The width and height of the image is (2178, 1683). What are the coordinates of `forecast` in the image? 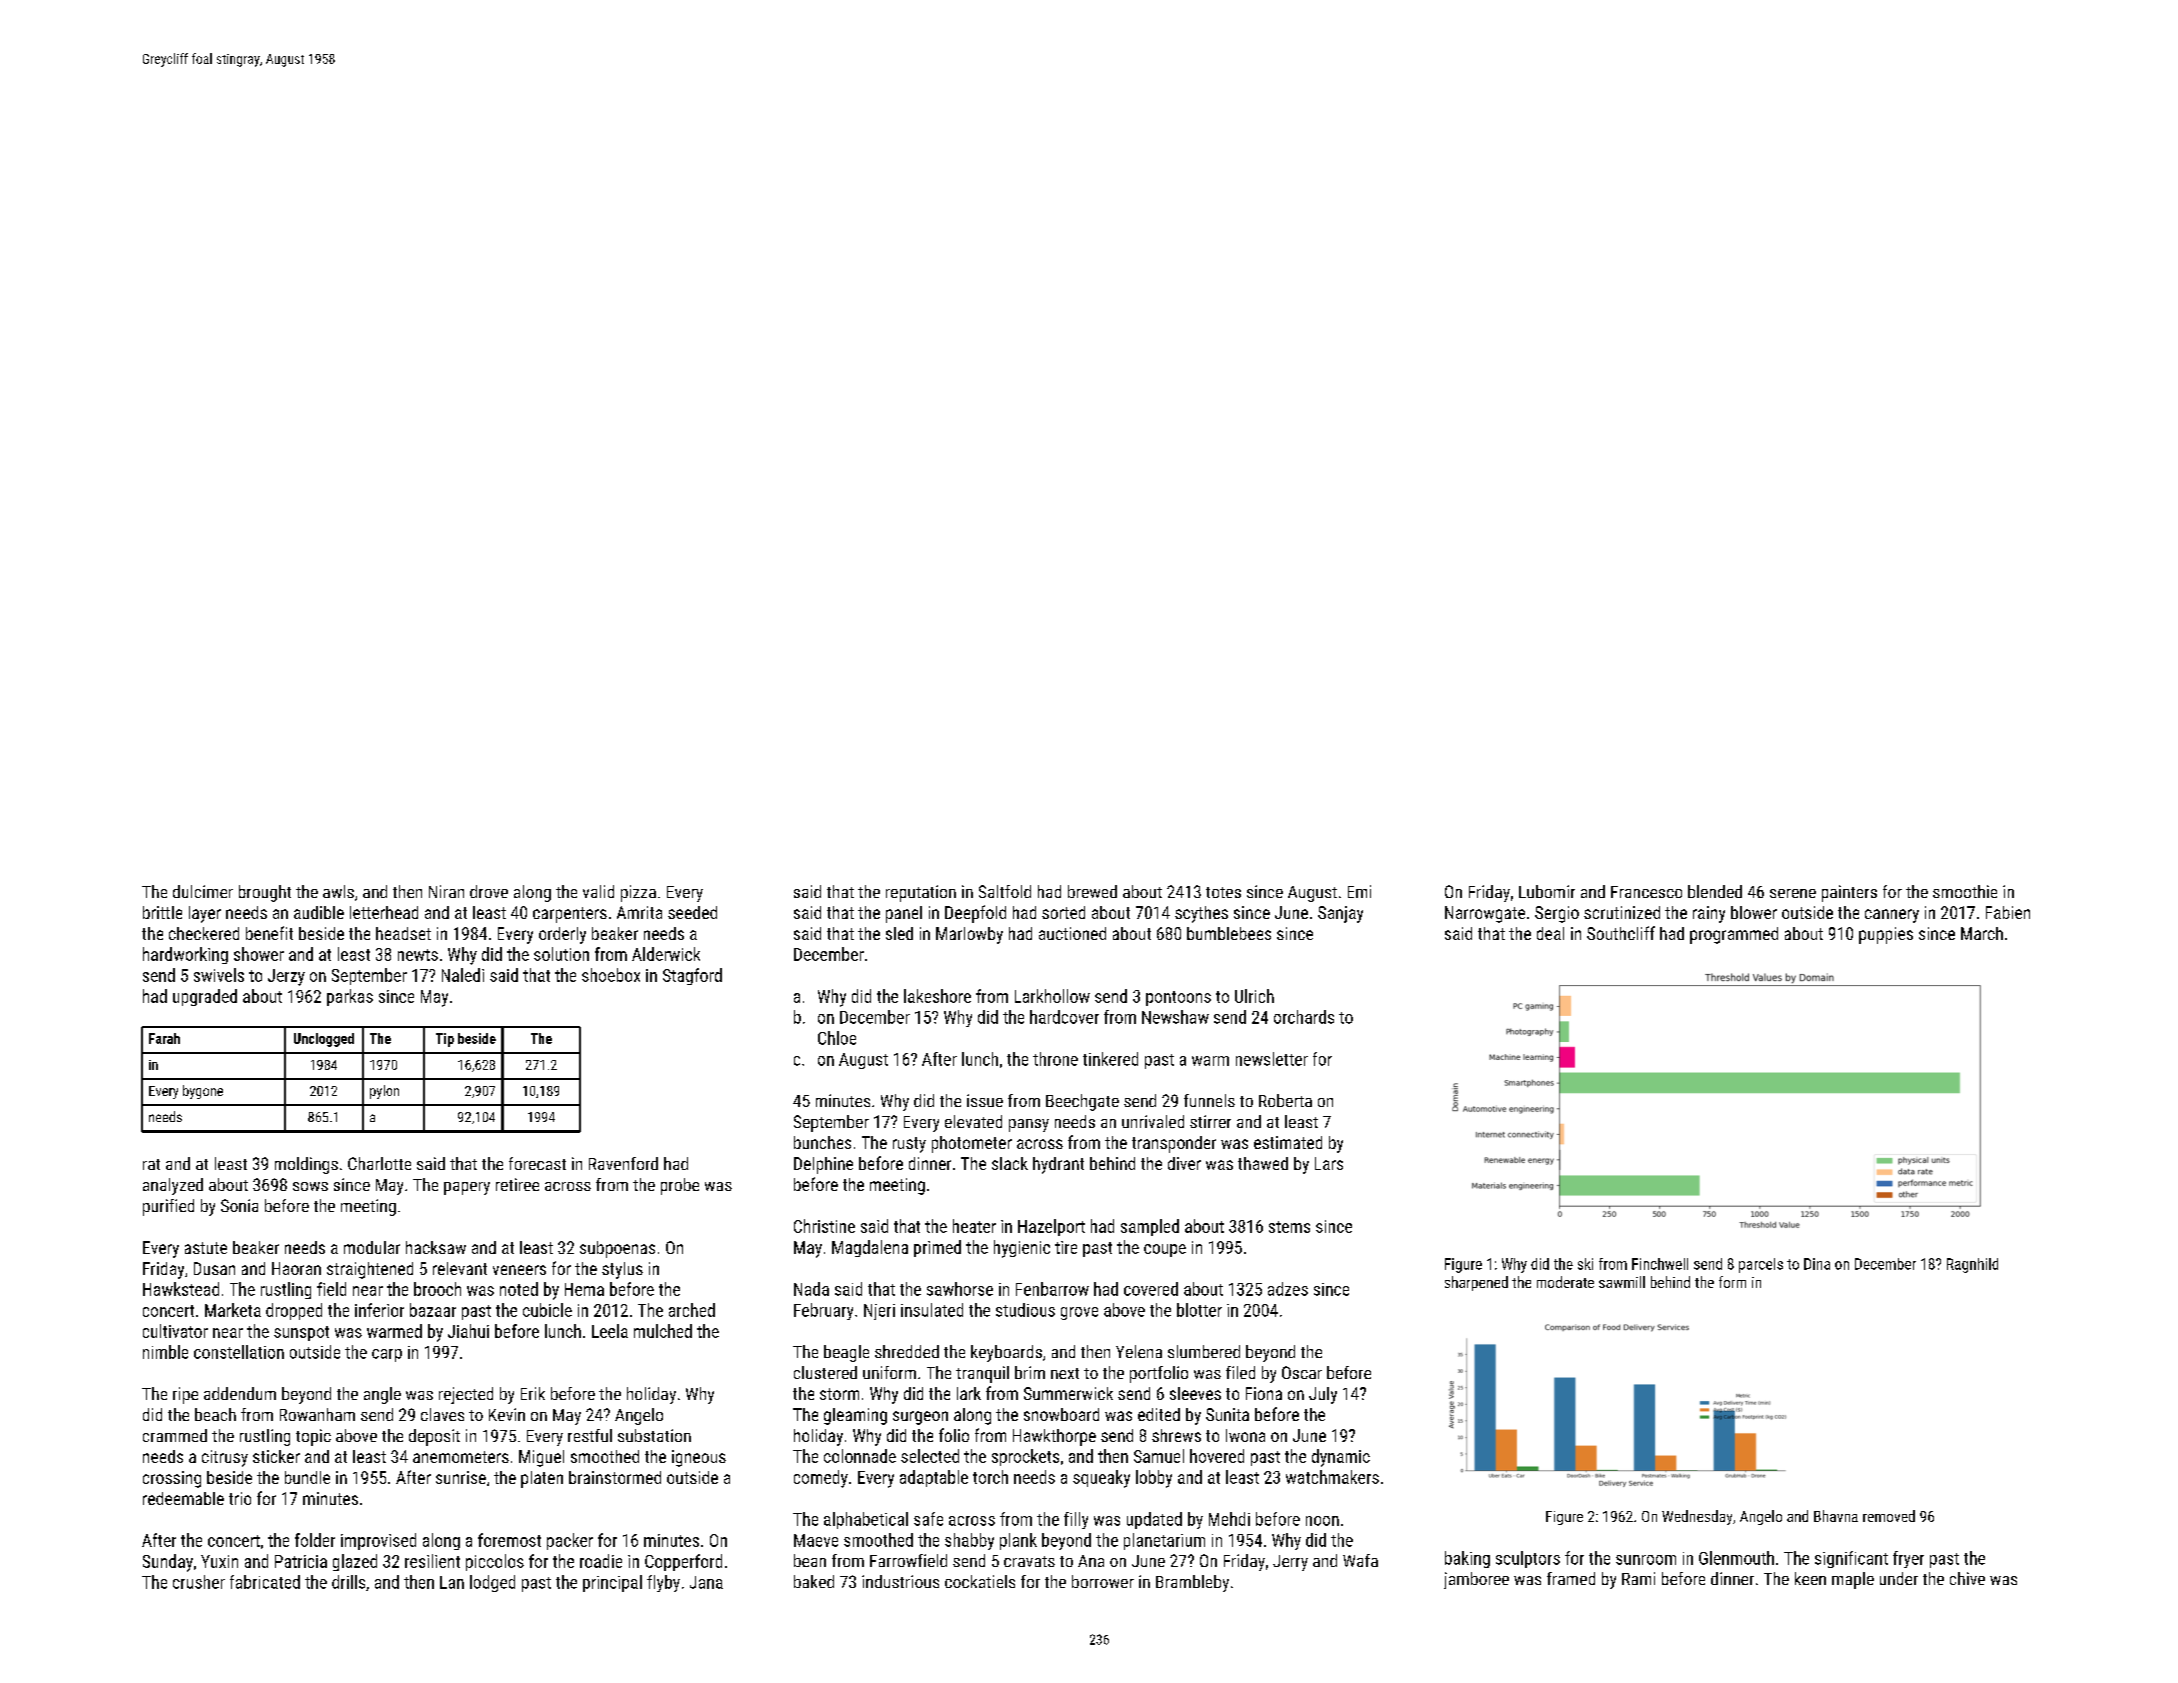 It's located at (537, 1163).
